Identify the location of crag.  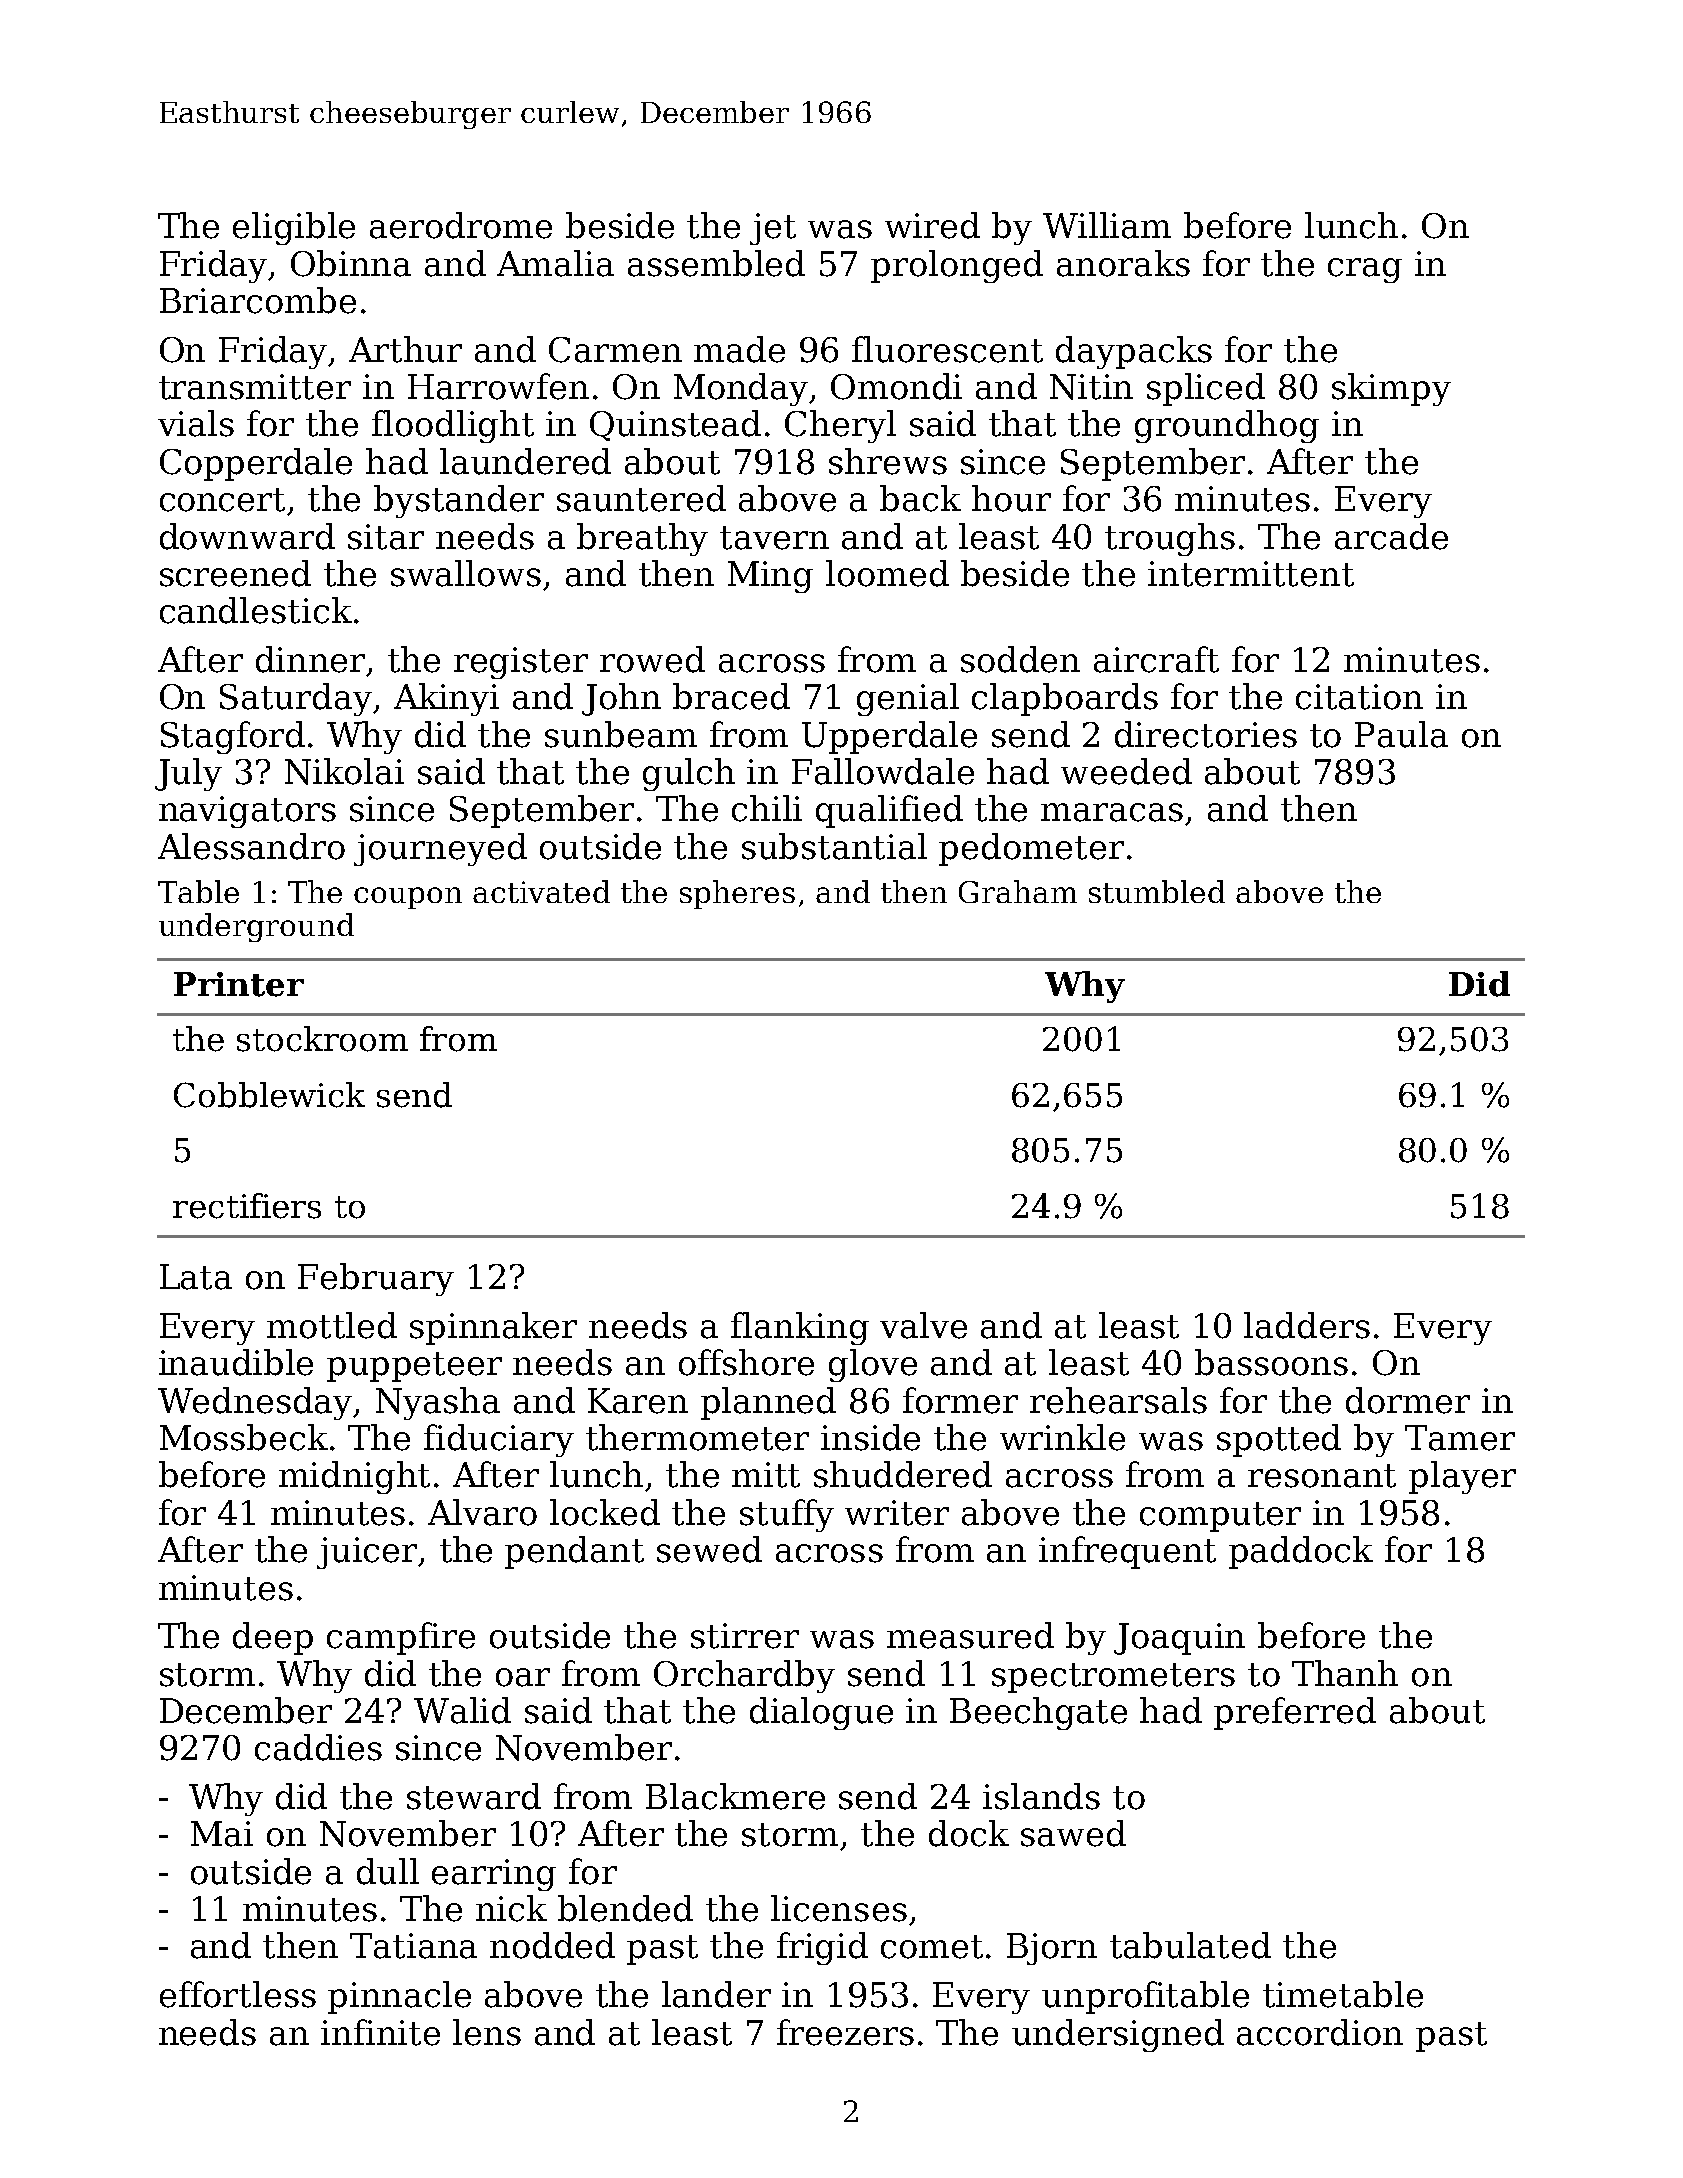
(1365, 270).
